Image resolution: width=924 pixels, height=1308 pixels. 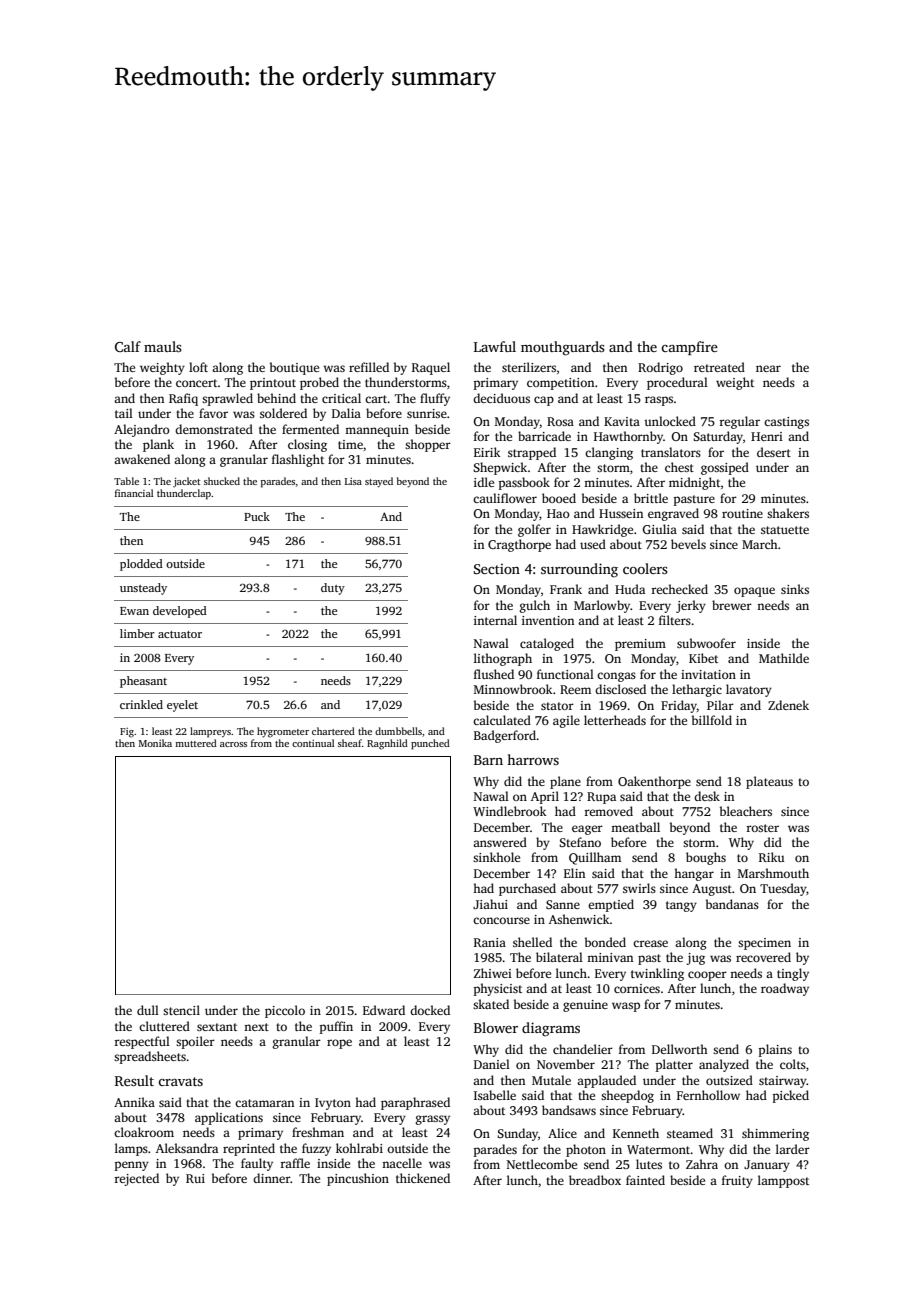 I want to click on near, so click(x=768, y=368).
